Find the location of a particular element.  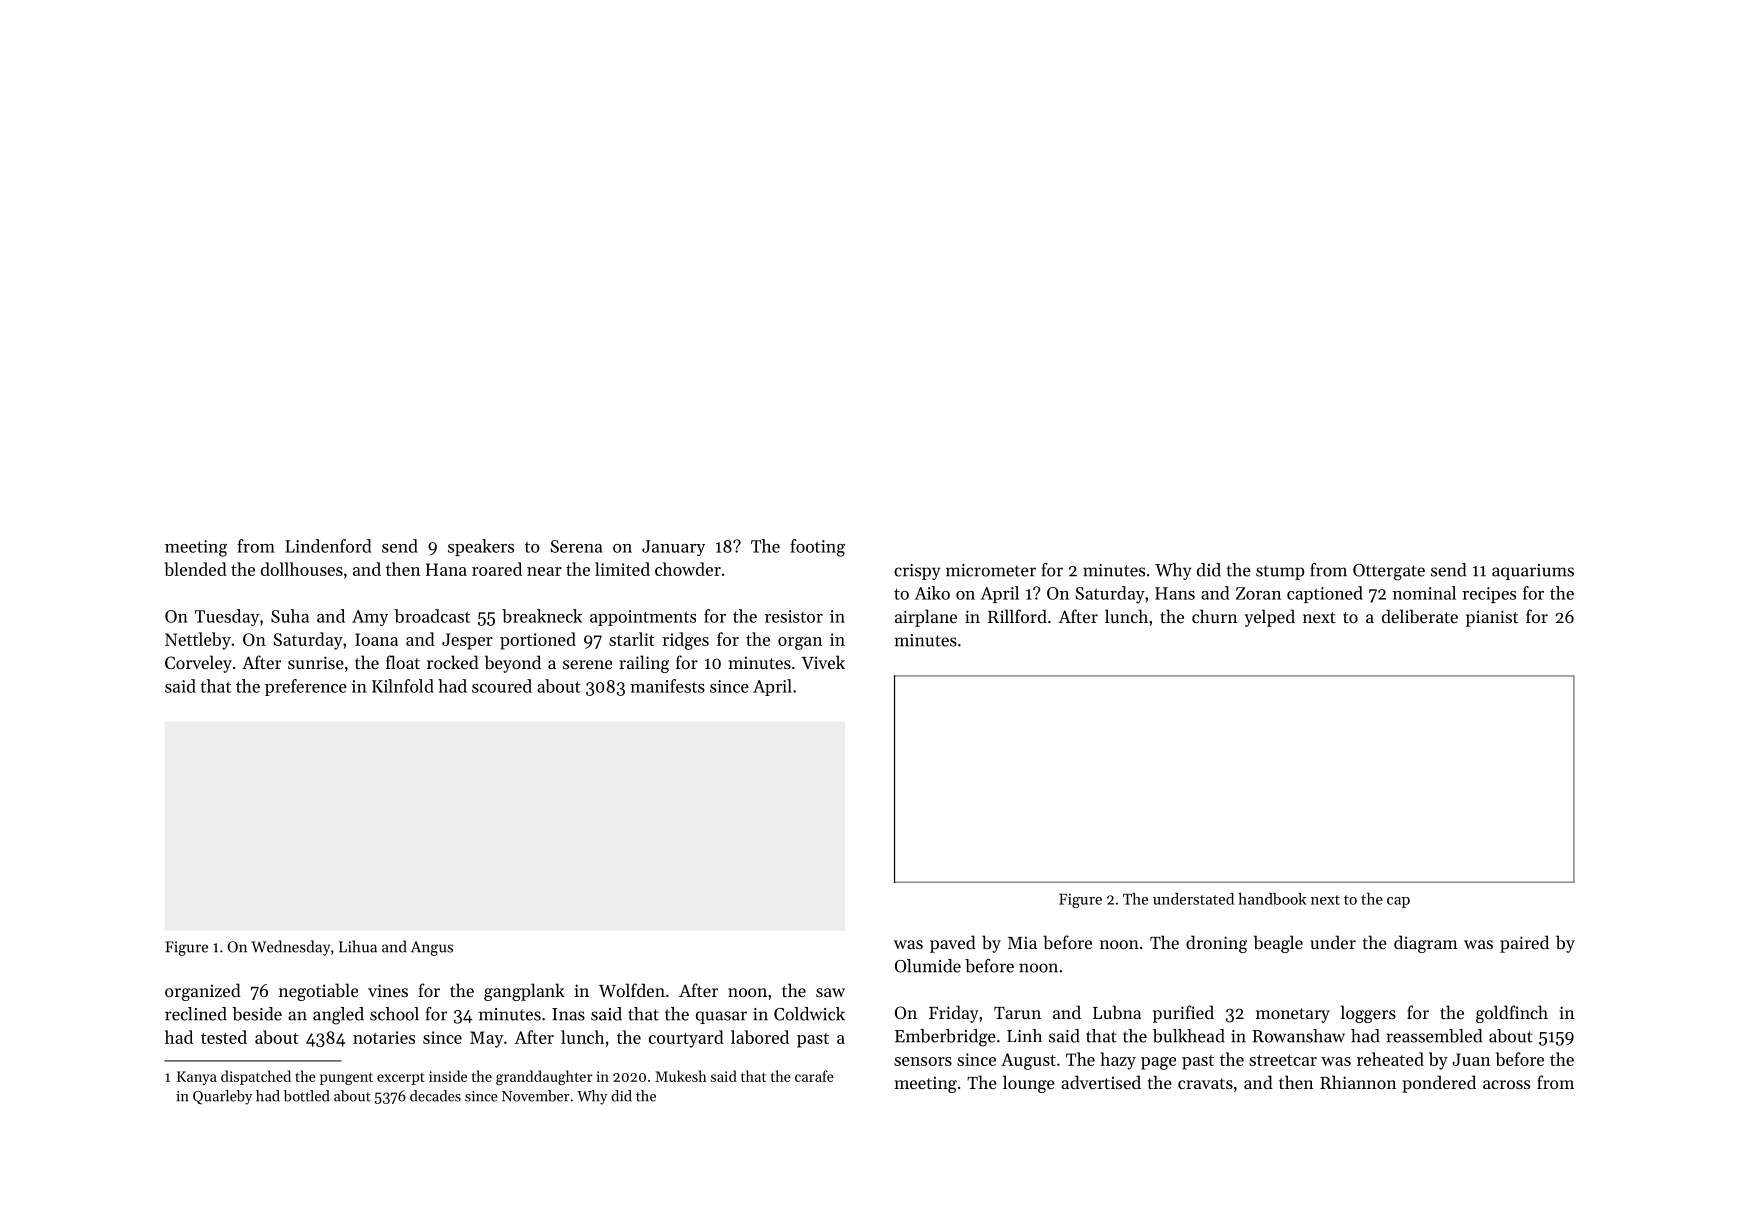

scoured is located at coordinates (502, 686).
